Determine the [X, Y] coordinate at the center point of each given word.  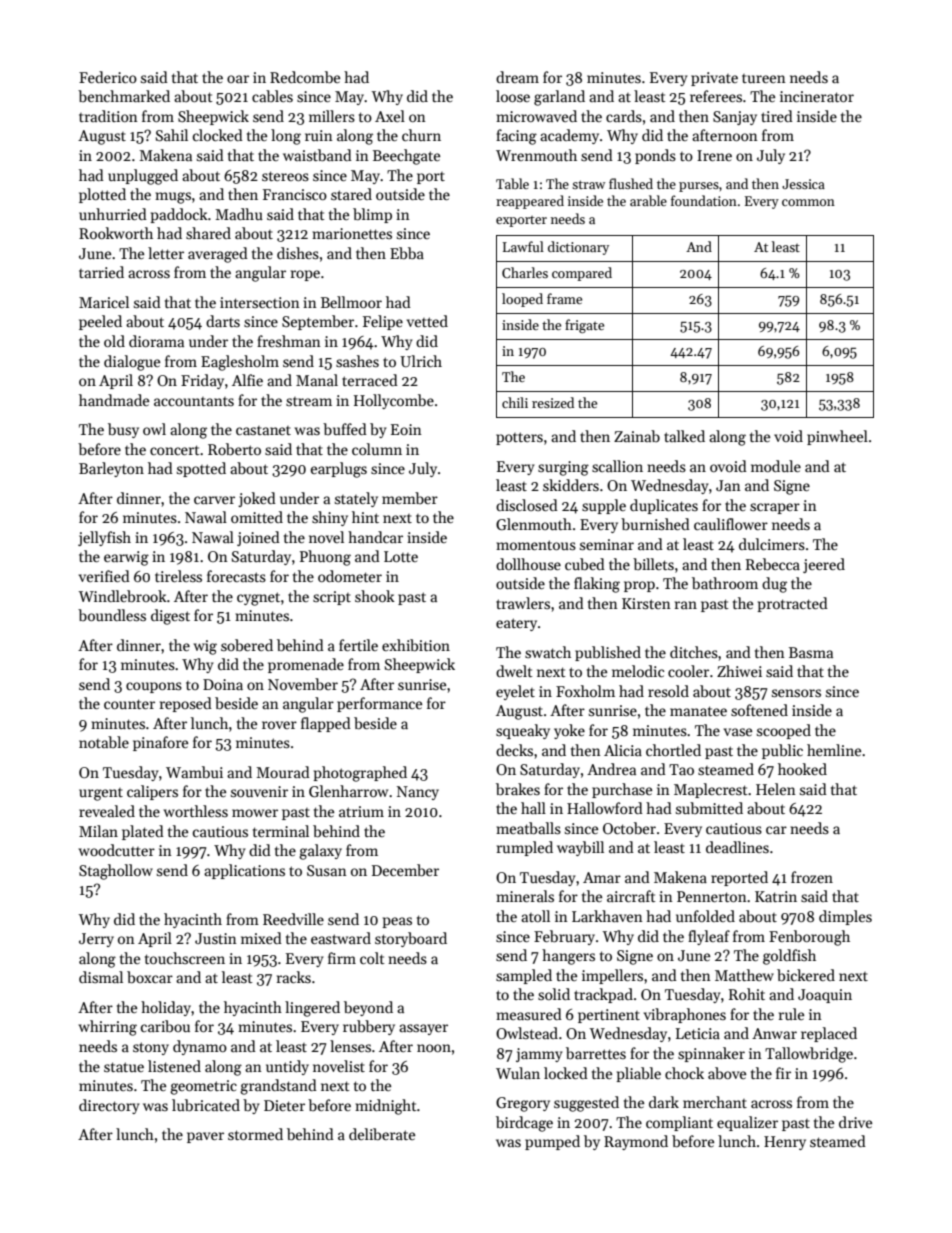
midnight [386, 1107]
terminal [281, 831]
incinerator [817, 96]
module [776, 466]
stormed [255, 1134]
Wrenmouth [536, 155]
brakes [518, 789]
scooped [784, 731]
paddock [179, 215]
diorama [156, 341]
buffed [345, 429]
